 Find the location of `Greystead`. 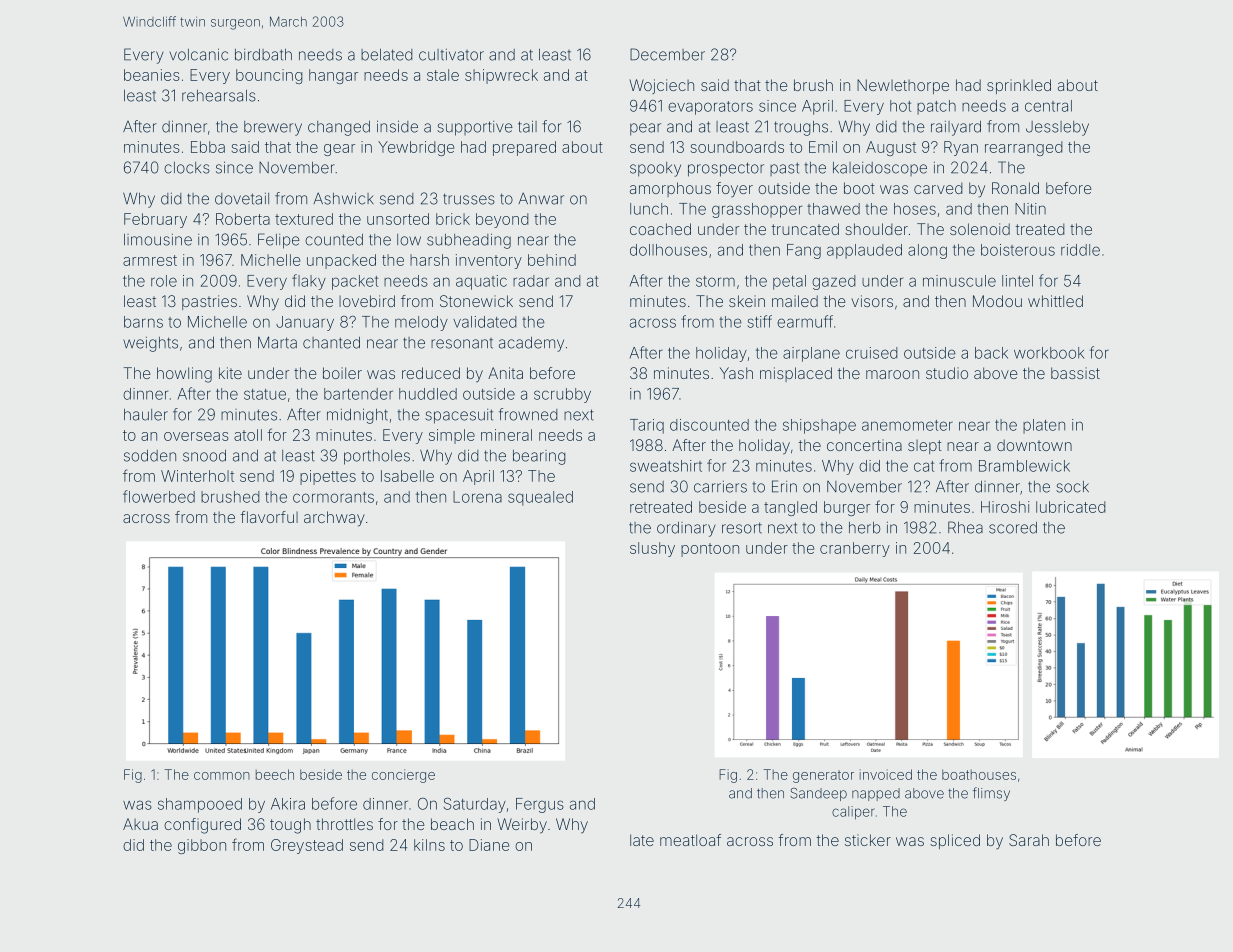

Greystead is located at coordinates (307, 846).
